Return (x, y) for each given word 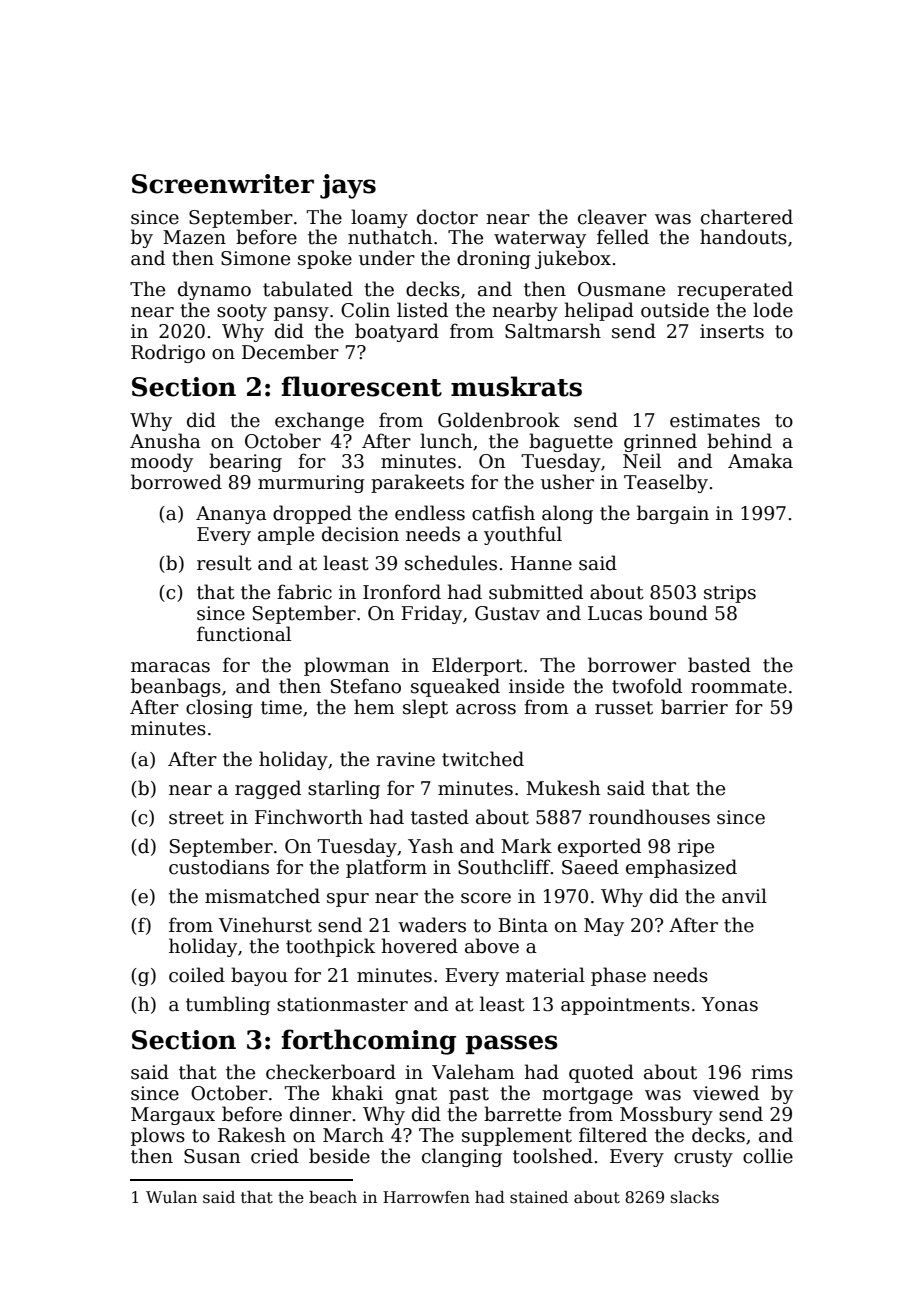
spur (348, 900)
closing (219, 708)
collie (768, 1156)
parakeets (417, 483)
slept (425, 708)
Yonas (730, 1004)
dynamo (214, 290)
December (290, 352)
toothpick (330, 947)
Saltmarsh (553, 331)
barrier (694, 707)
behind (739, 441)
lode (773, 310)
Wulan (171, 1197)
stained (539, 1197)
